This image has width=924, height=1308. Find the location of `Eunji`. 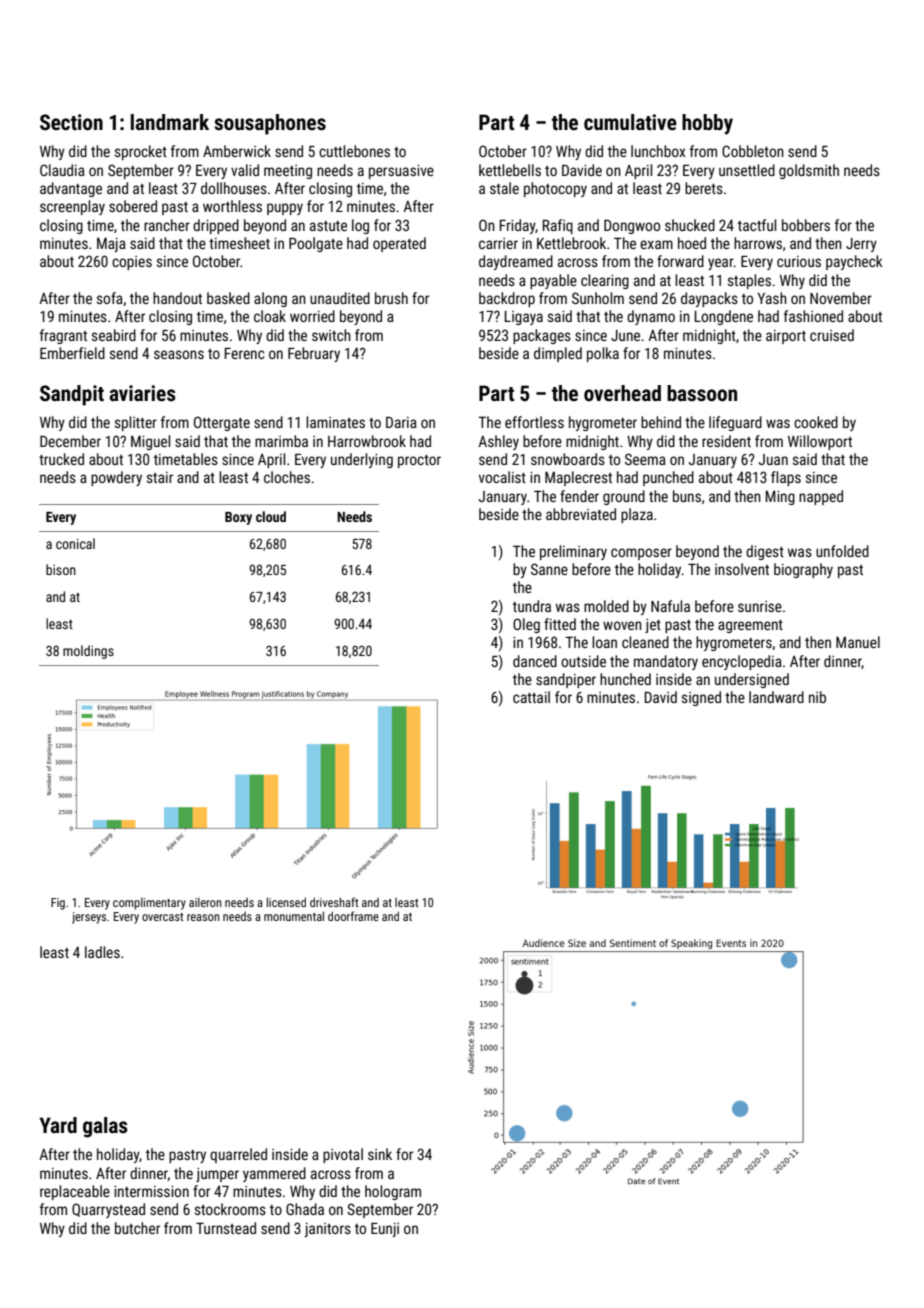

Eunji is located at coordinates (385, 1230).
